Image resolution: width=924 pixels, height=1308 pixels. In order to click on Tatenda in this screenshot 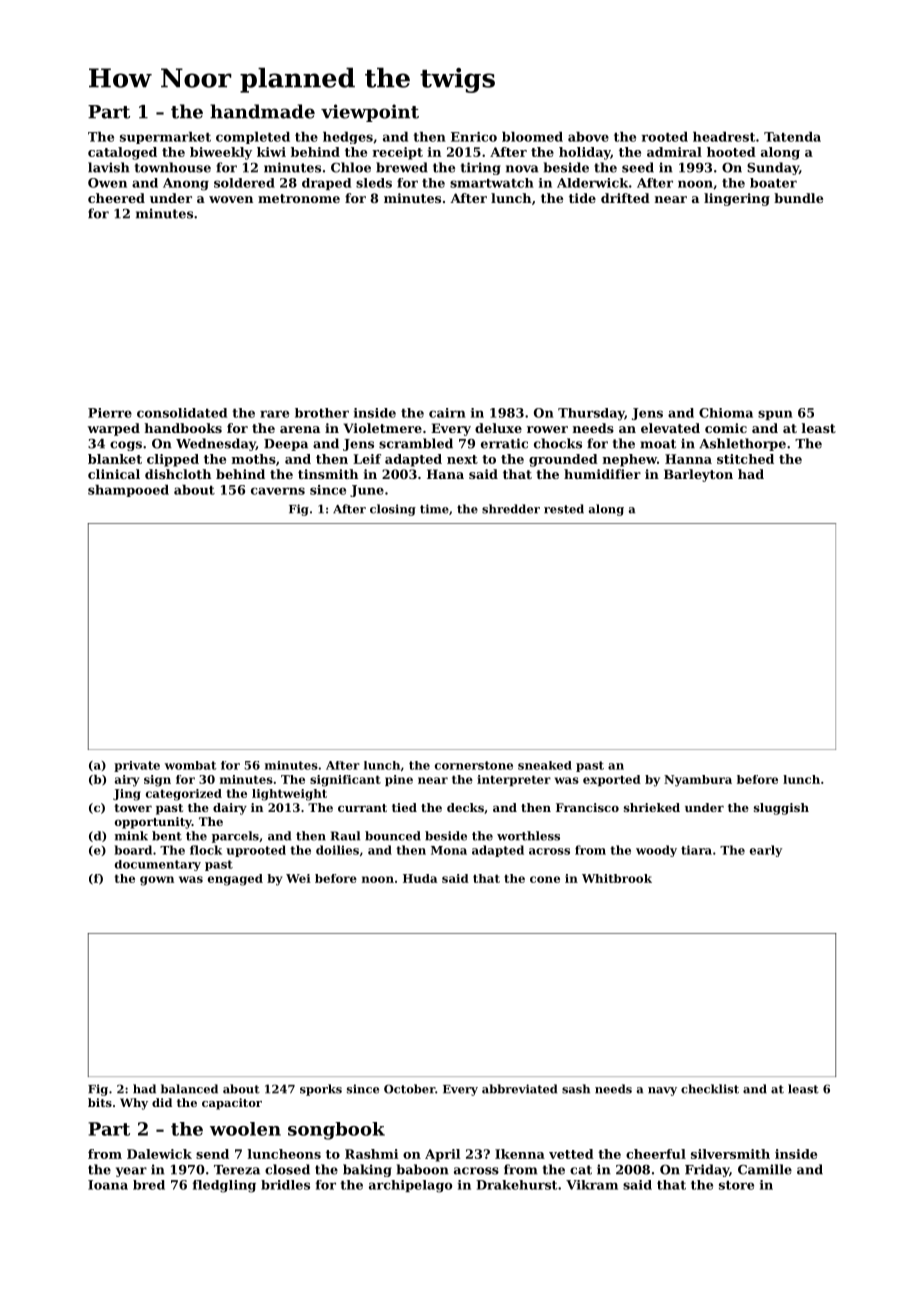, I will do `click(792, 137)`.
